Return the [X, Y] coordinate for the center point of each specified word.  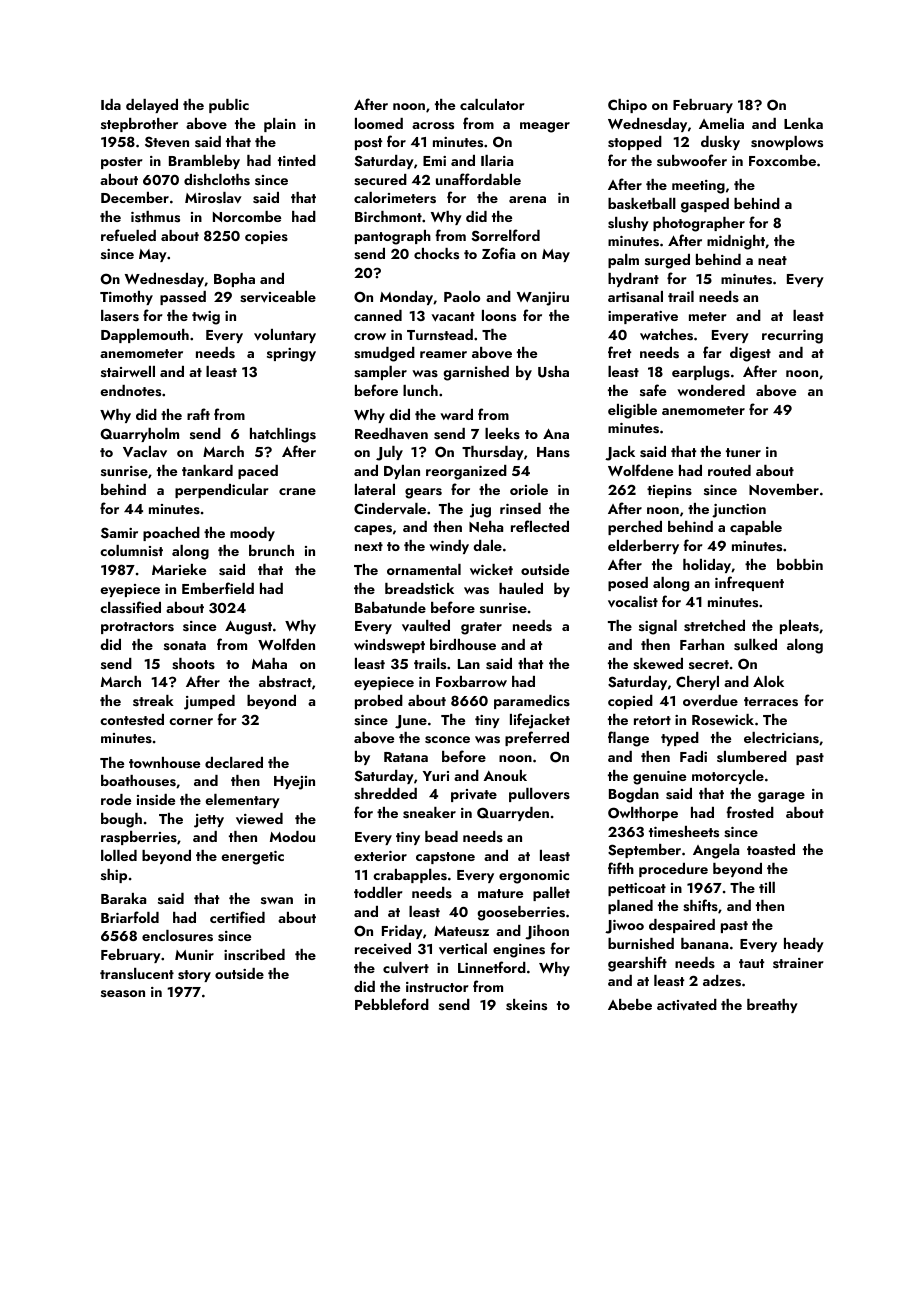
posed [628, 584]
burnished [641, 944]
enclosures [177, 936]
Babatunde [390, 607]
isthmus [155, 217]
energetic [252, 858]
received [383, 948]
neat [772, 260]
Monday [406, 298]
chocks [436, 254]
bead [441, 836]
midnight [736, 242]
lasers [120, 316]
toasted [771, 850]
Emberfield [218, 588]
